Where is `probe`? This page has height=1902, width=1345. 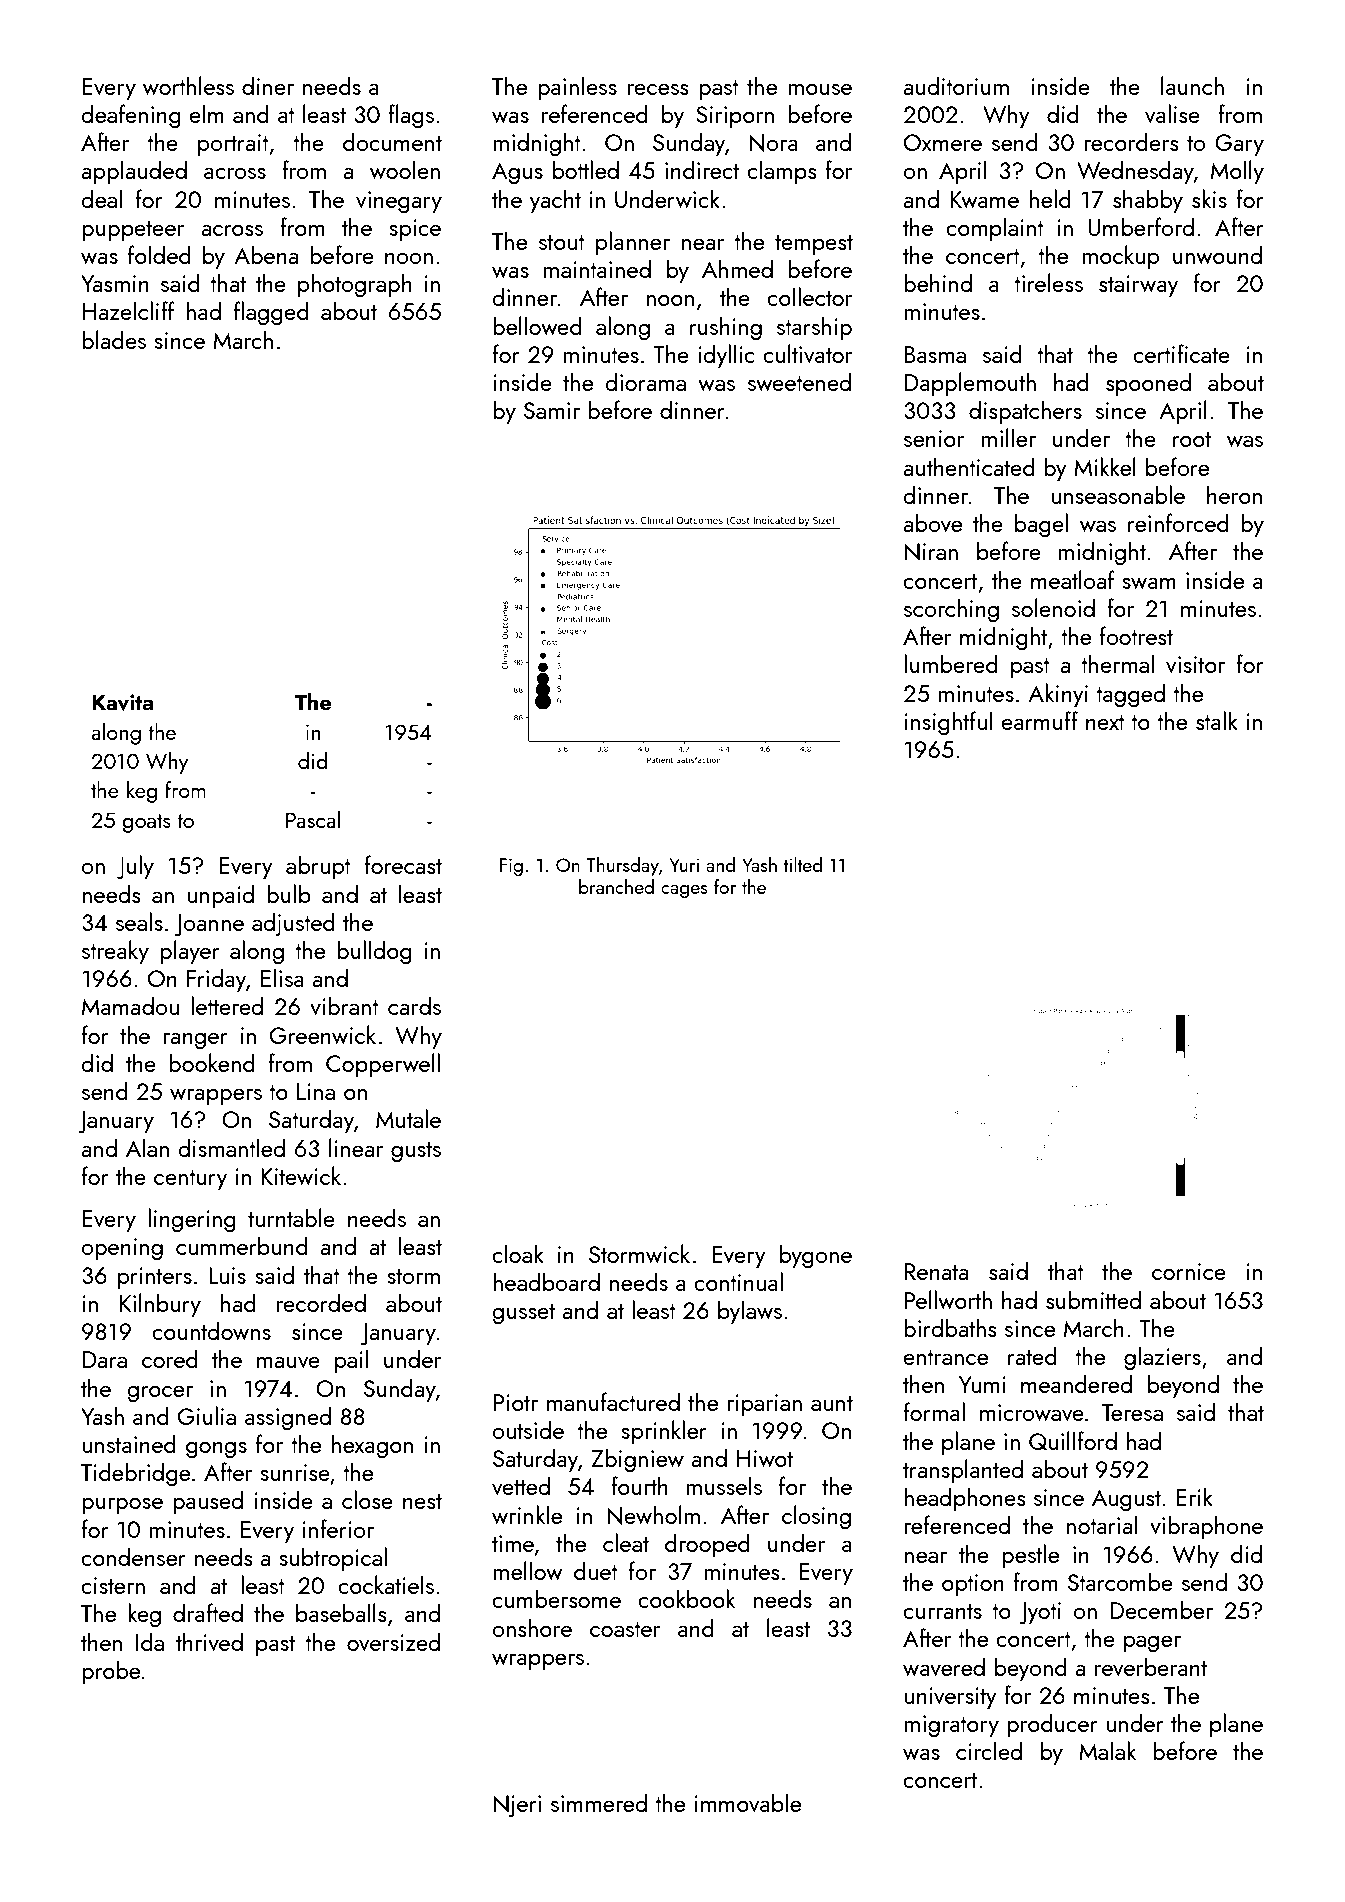
probe is located at coordinates (111, 1672).
